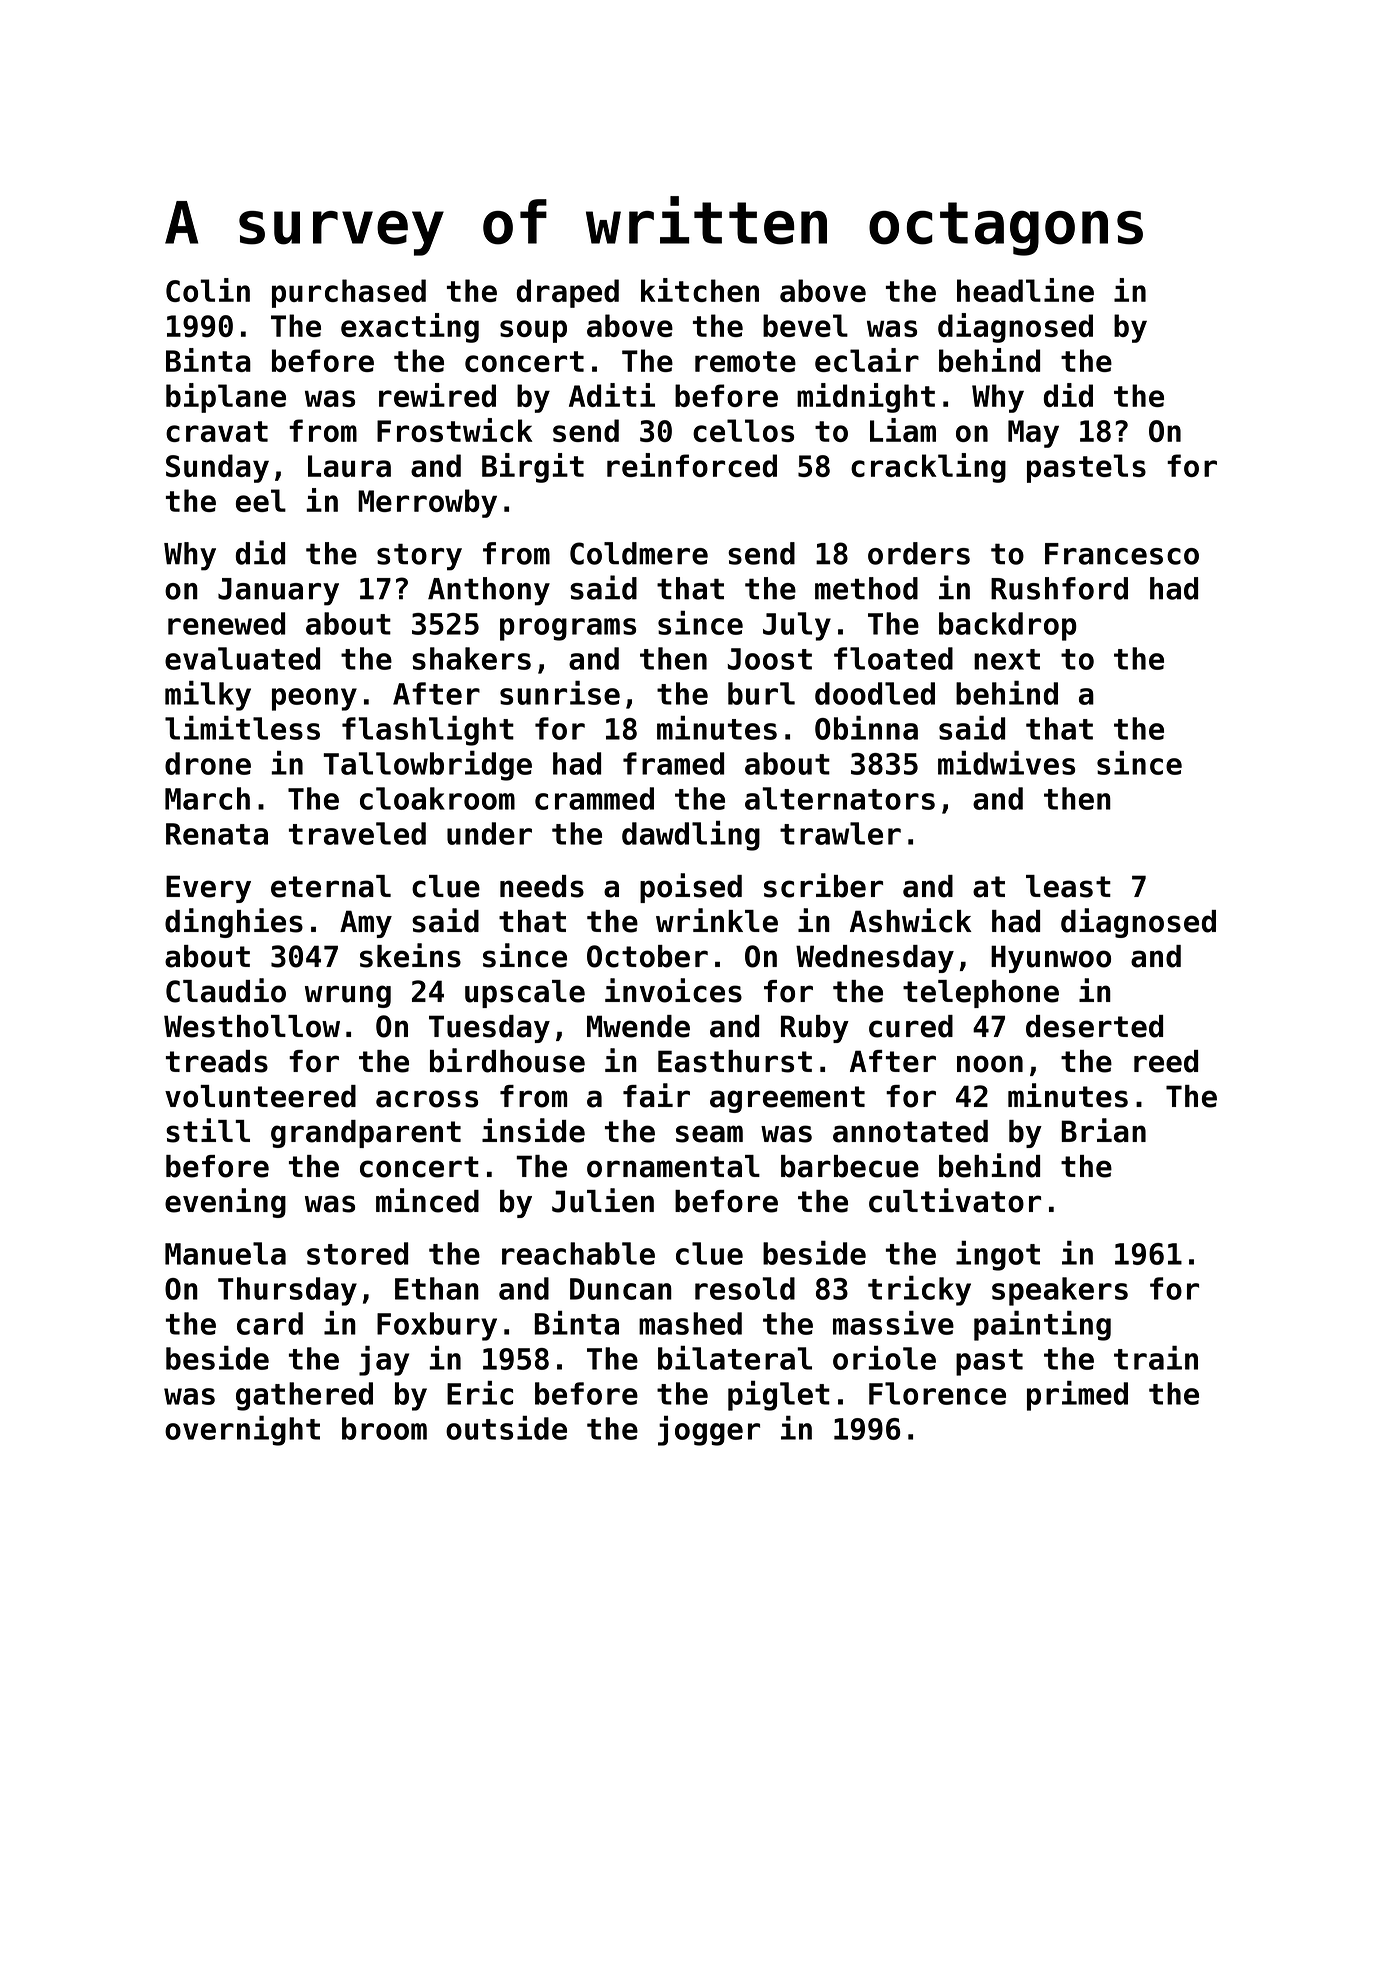 This page has width=1386, height=1969. Describe the element at coordinates (419, 557) in the page. I see `story` at that location.
